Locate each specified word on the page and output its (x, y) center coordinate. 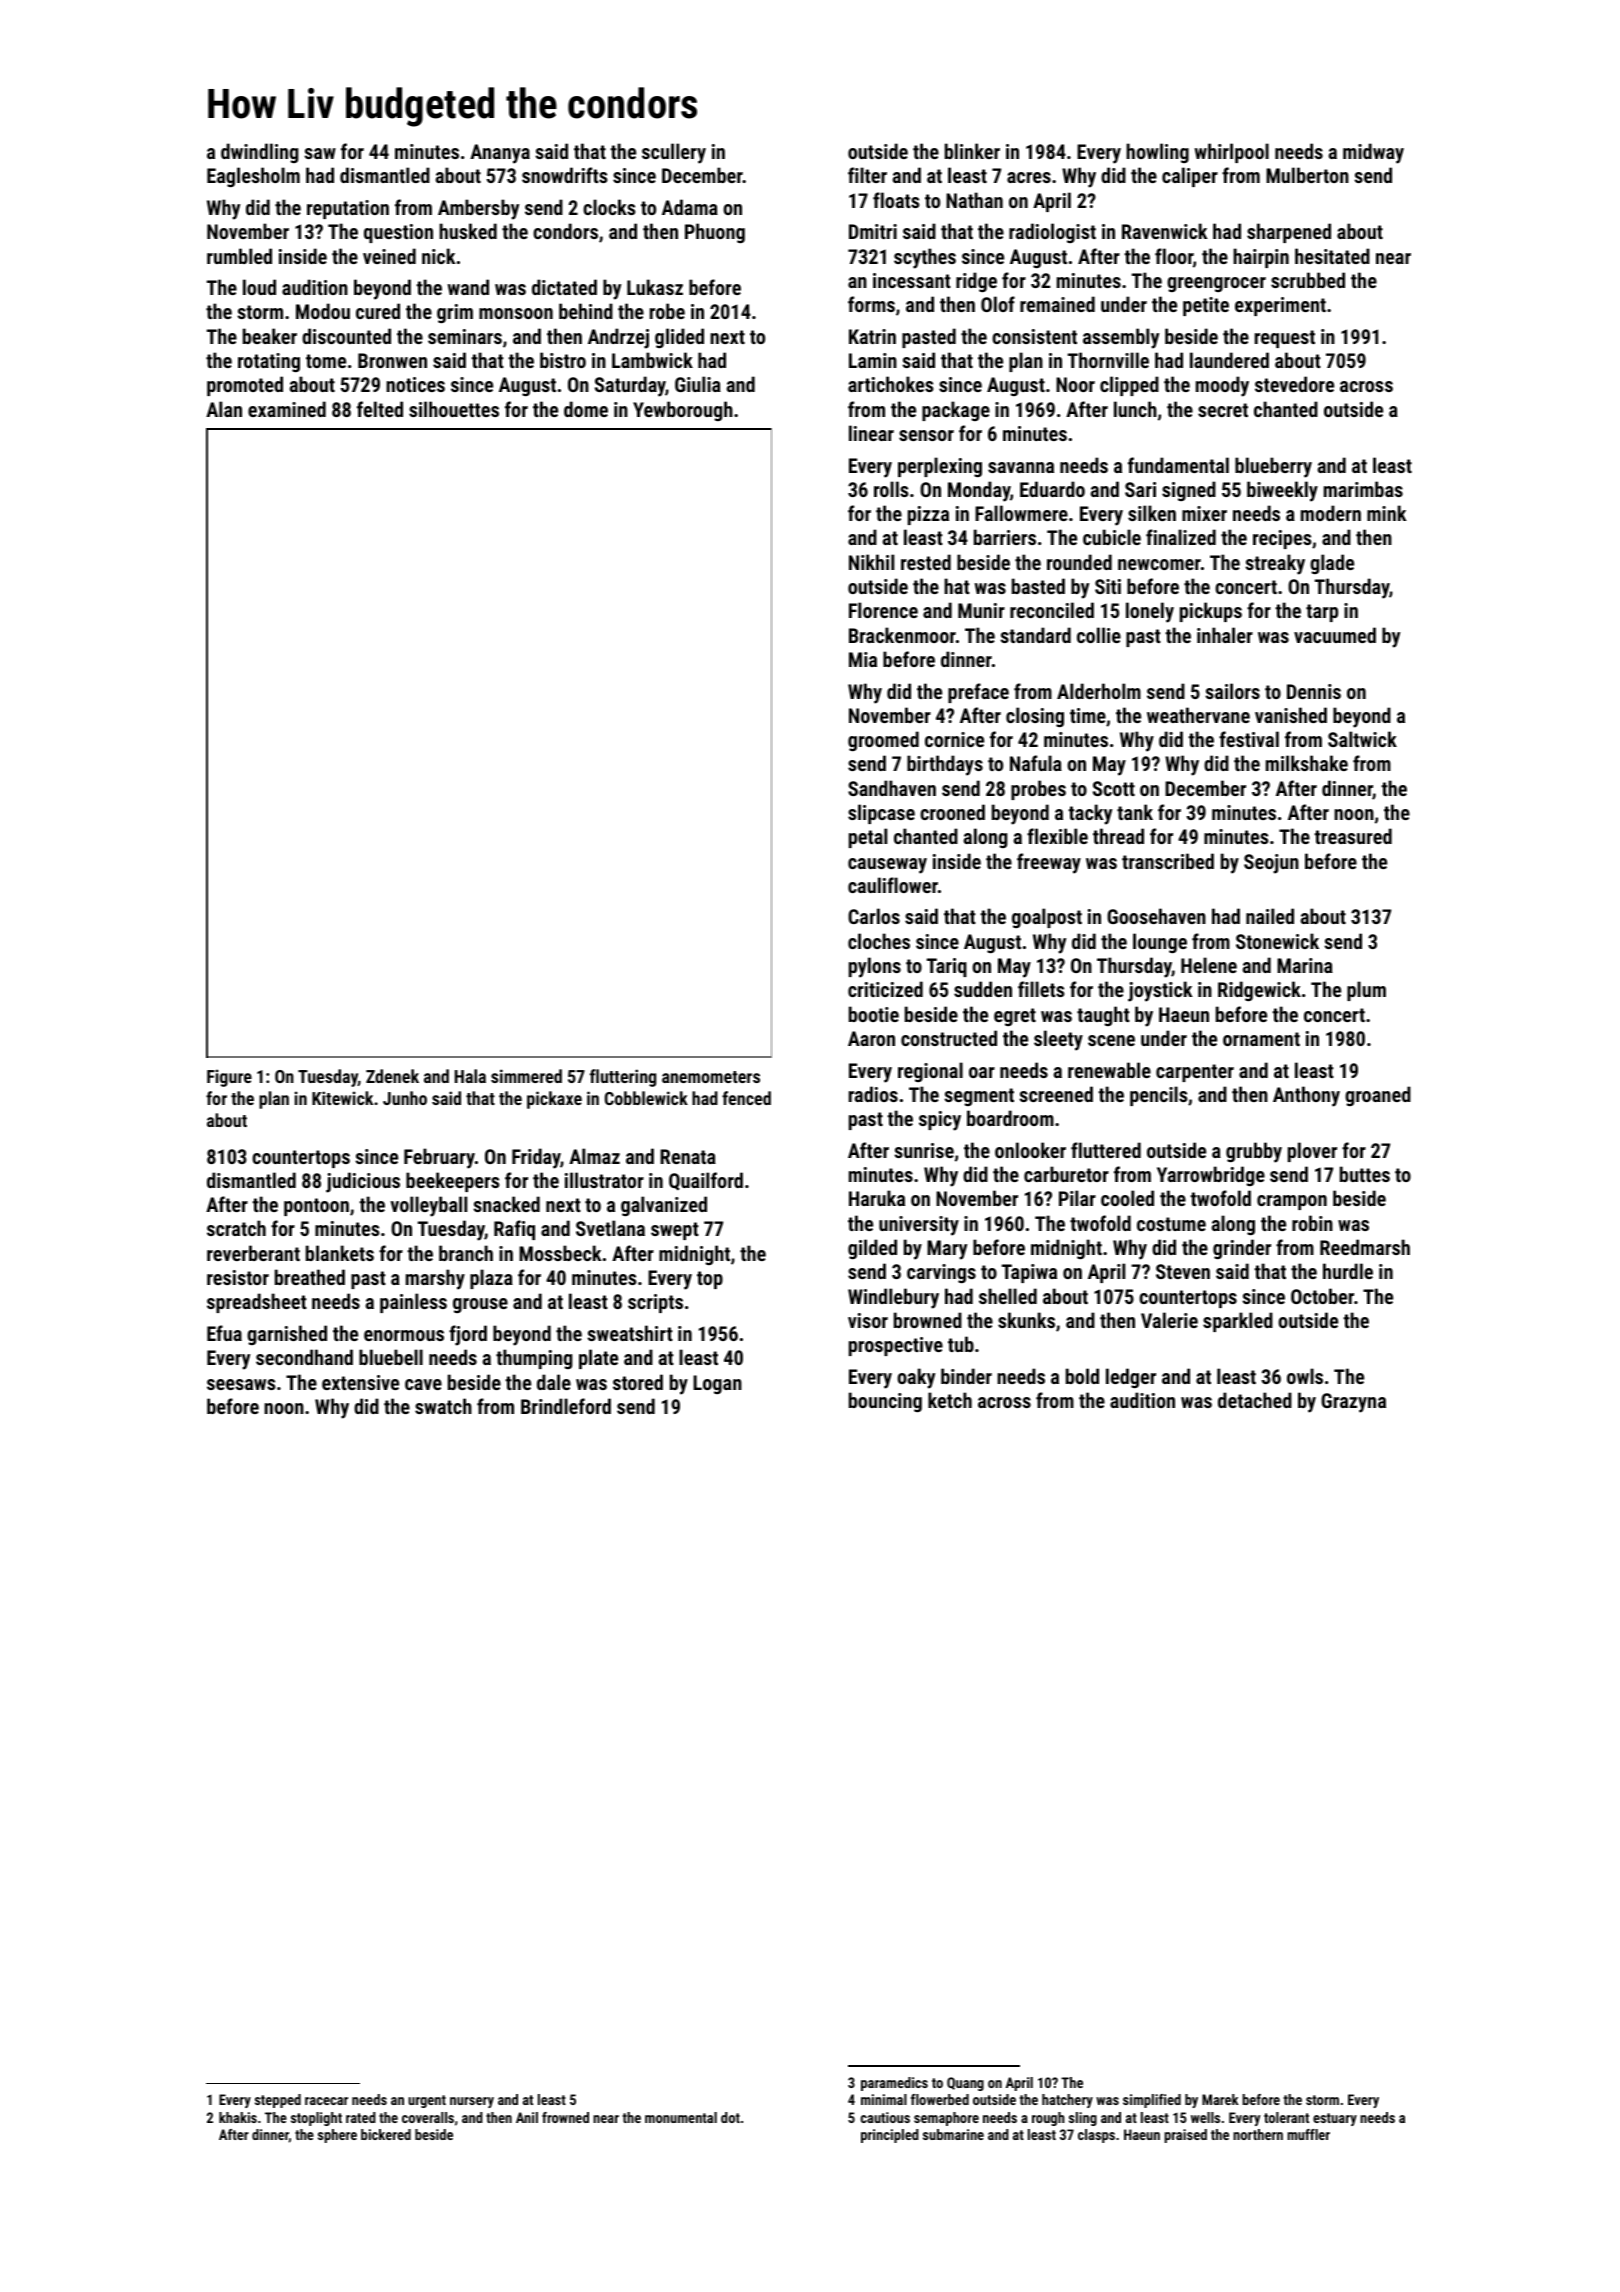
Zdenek (392, 1076)
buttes (1365, 1174)
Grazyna (1353, 1403)
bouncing (885, 1402)
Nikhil (871, 562)
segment (979, 1097)
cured (378, 311)
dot (730, 2117)
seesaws (241, 1384)
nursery (472, 2102)
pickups (1211, 612)
